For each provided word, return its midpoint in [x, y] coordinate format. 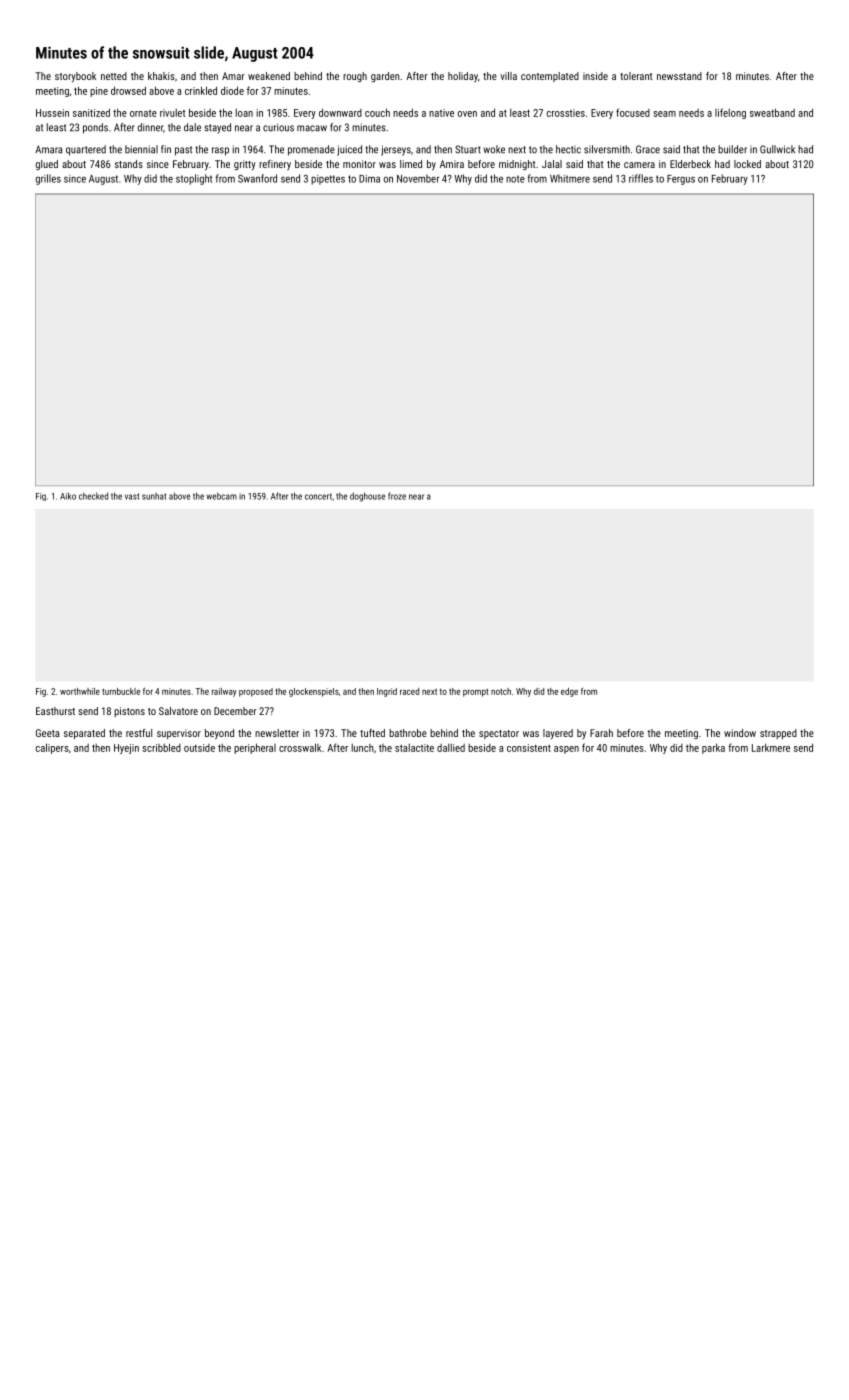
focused [633, 112]
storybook [75, 77]
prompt [476, 693]
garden [385, 77]
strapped [778, 734]
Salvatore [178, 711]
